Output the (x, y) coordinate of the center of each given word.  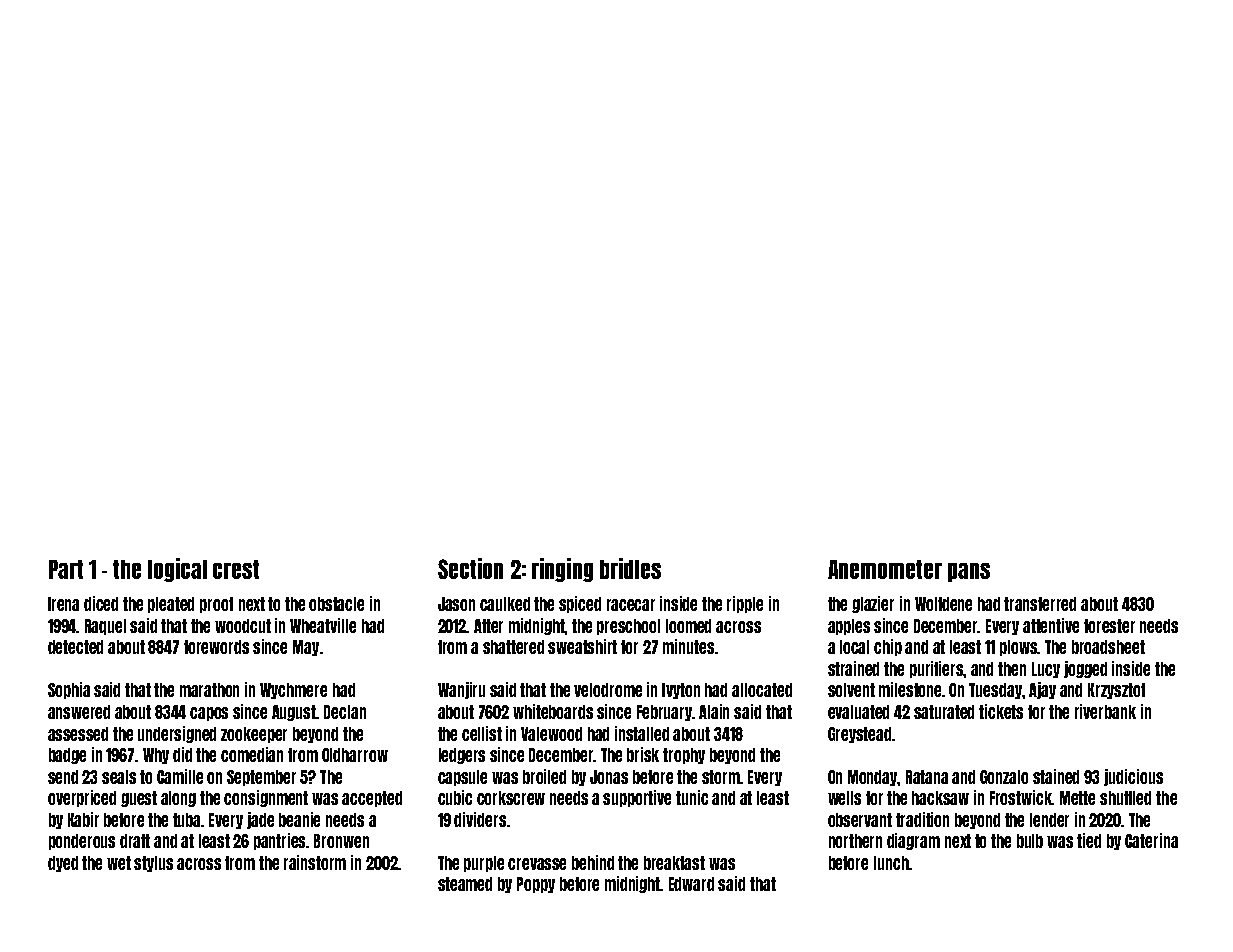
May (306, 648)
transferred (1040, 604)
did (182, 754)
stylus (153, 864)
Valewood (551, 734)
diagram (913, 841)
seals (119, 777)
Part (66, 569)
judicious (1133, 777)
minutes (688, 646)
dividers (480, 819)
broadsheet (1108, 647)
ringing (562, 570)
